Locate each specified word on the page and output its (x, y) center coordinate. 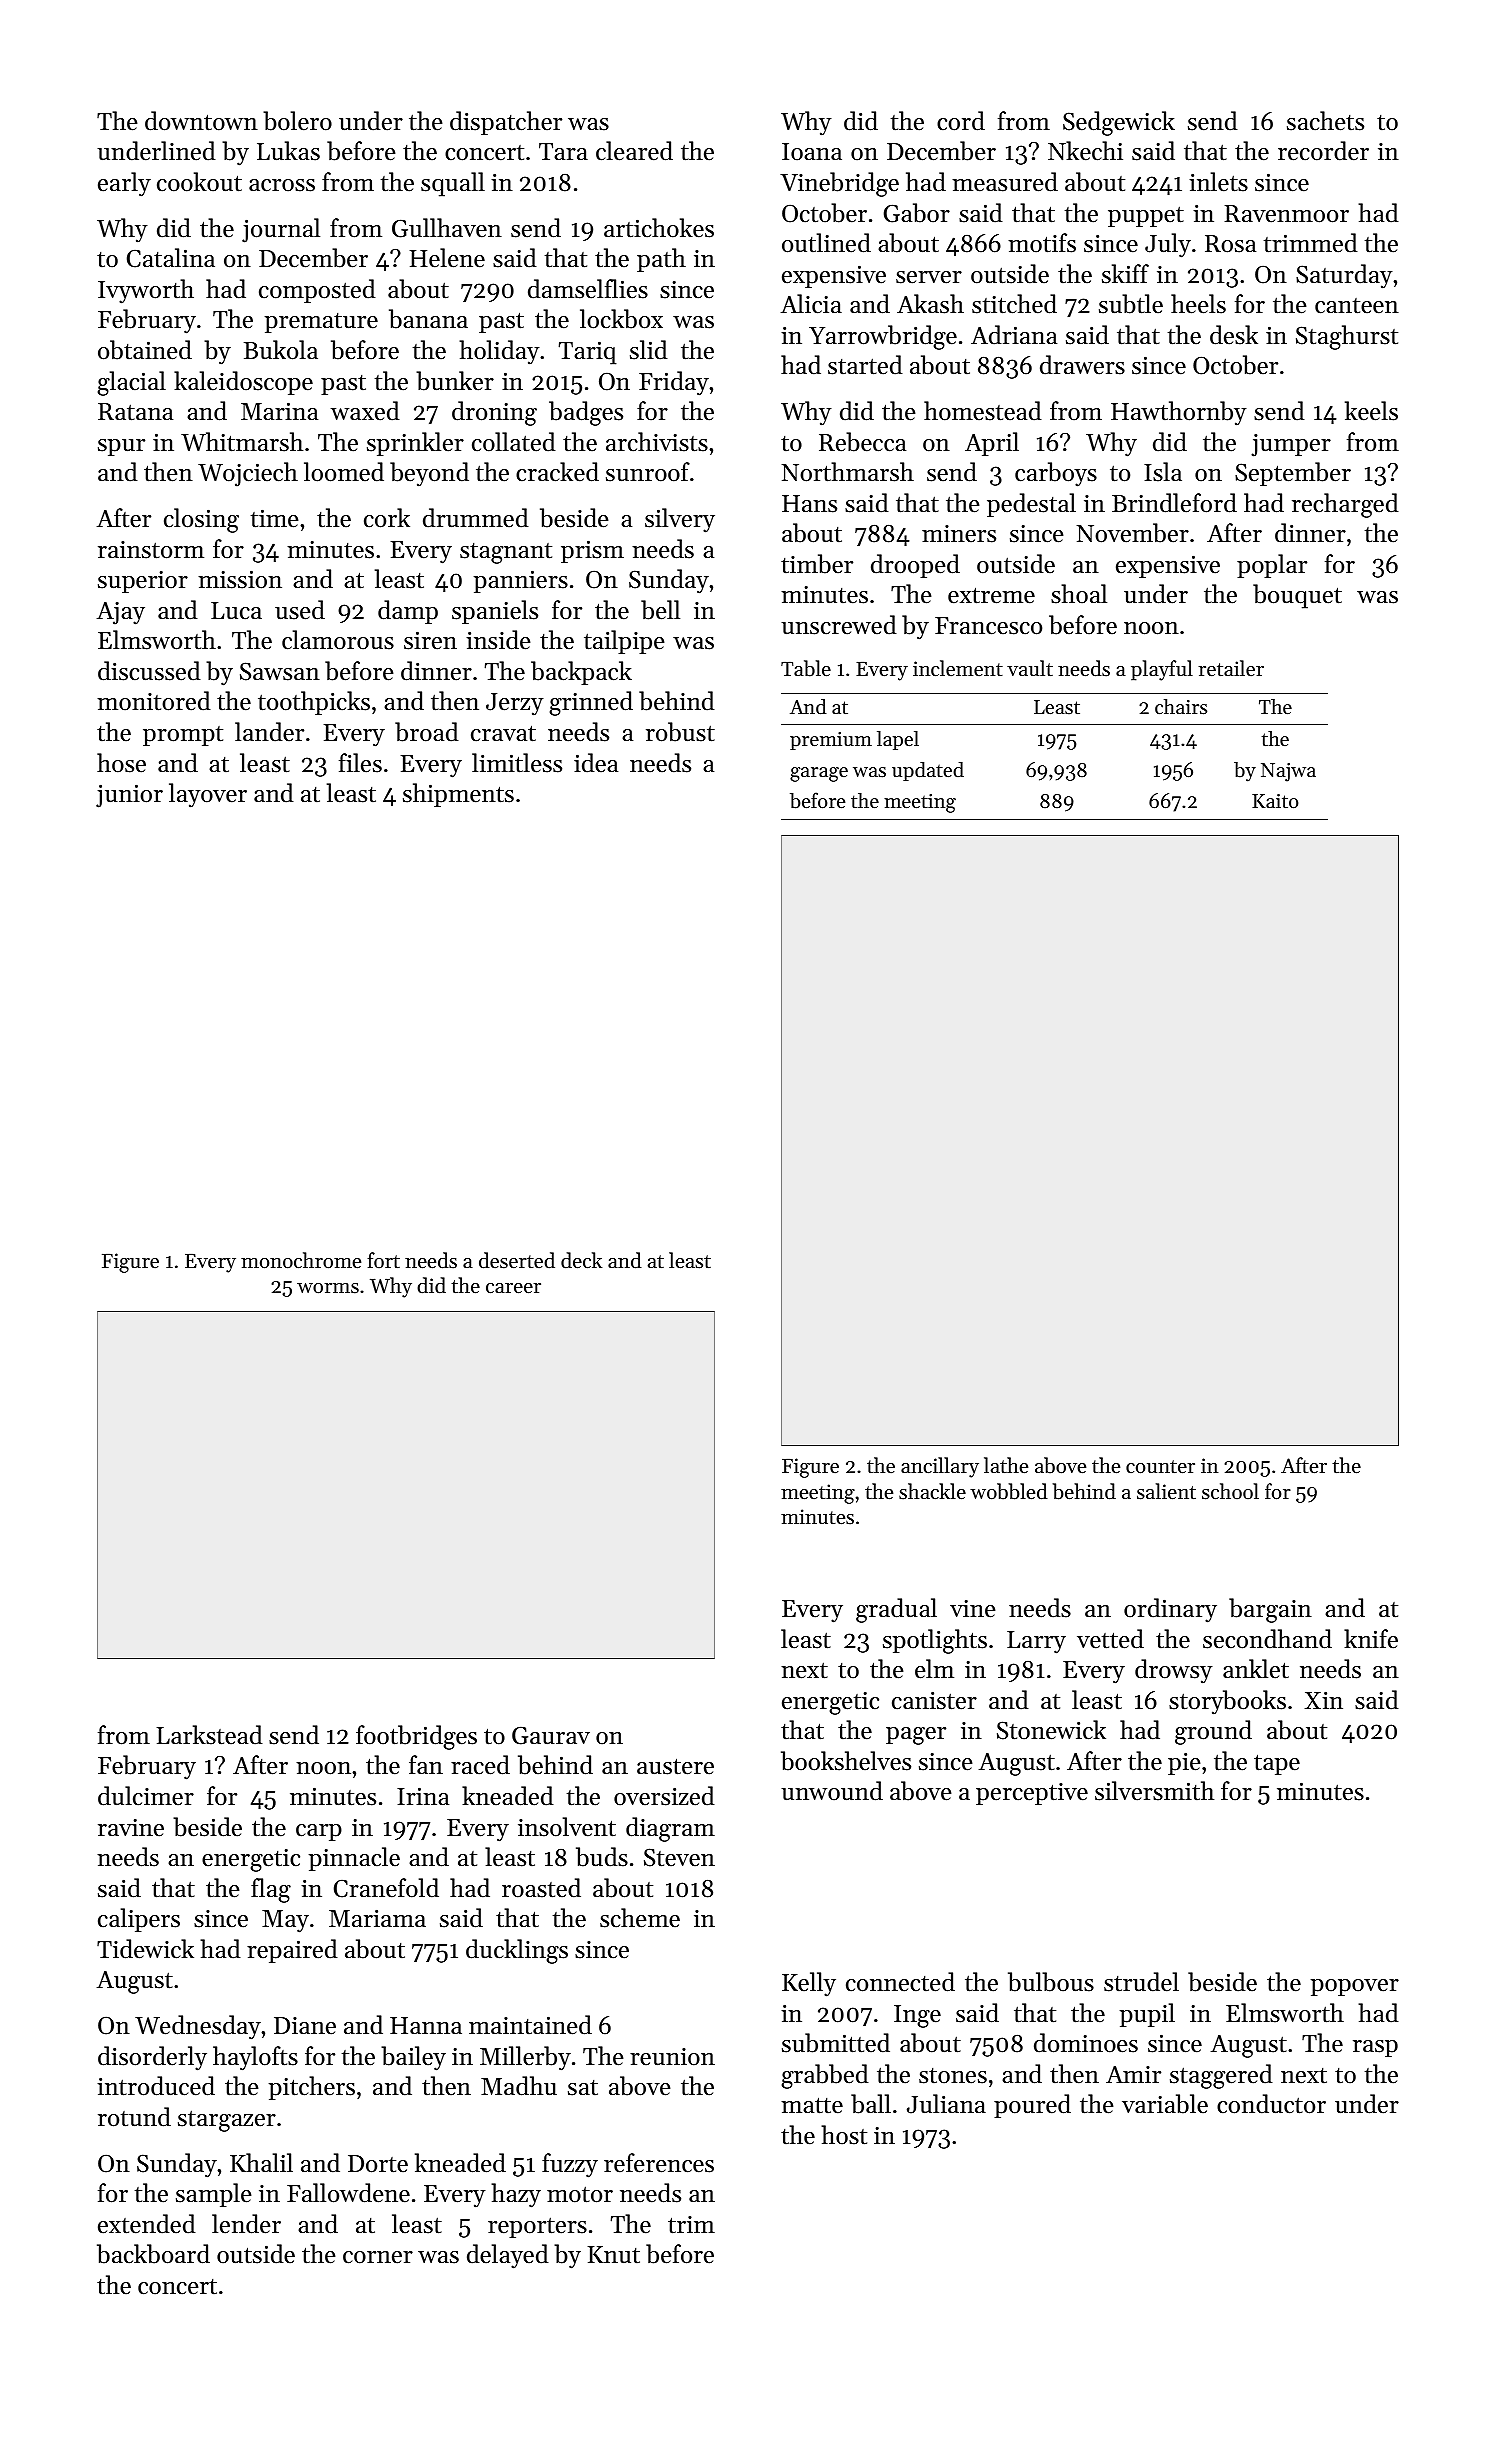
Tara (563, 151)
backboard (153, 2254)
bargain (1270, 1610)
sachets (1325, 121)
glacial (132, 383)
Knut (614, 2255)
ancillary (940, 1467)
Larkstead (210, 1735)
